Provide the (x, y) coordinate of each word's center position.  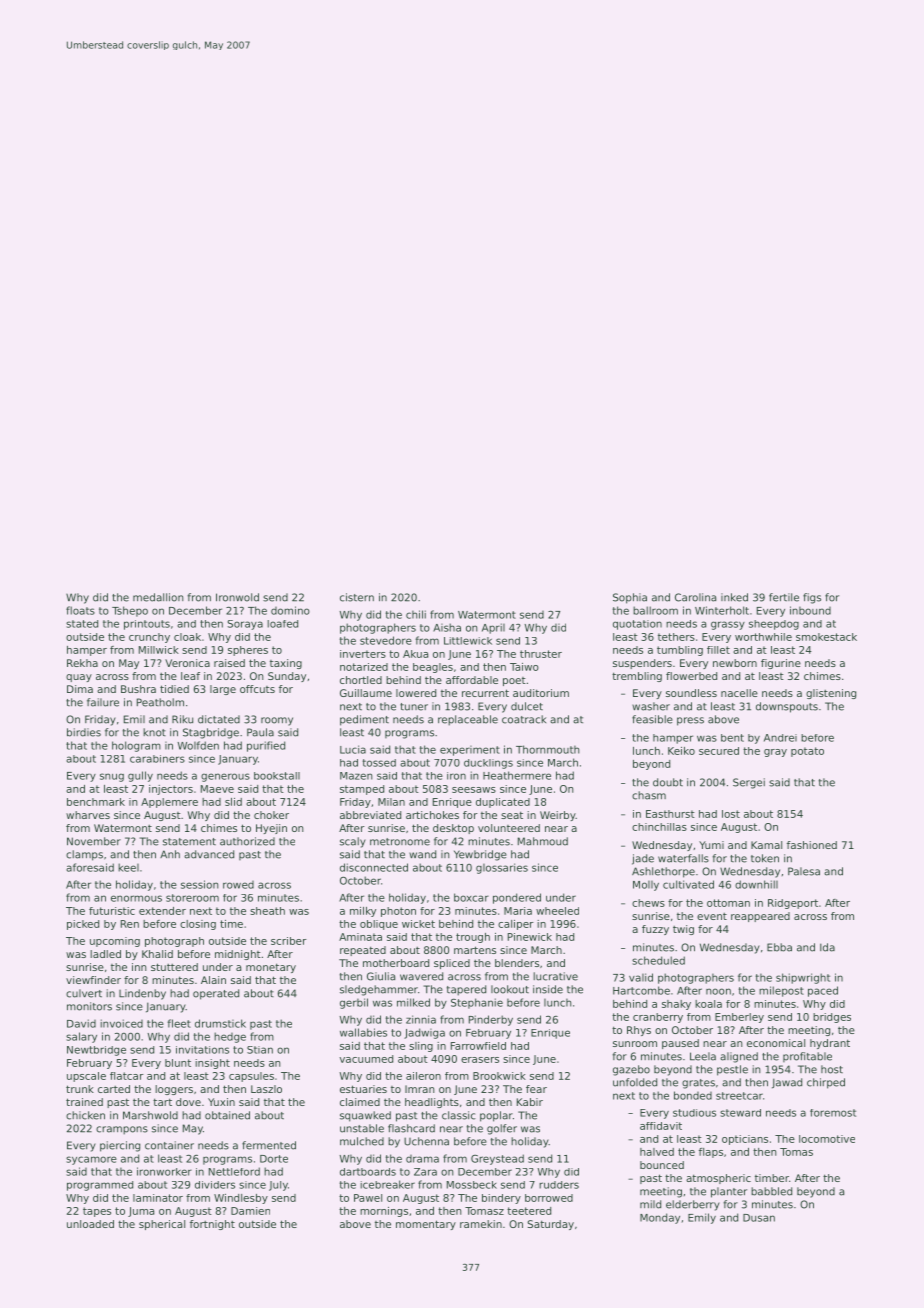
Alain (213, 980)
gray (775, 753)
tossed (379, 763)
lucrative (555, 976)
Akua (415, 654)
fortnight (212, 1225)
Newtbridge (96, 1051)
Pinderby (491, 1020)
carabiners (157, 759)
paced (823, 991)
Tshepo (130, 611)
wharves (88, 815)
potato (807, 752)
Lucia (353, 749)
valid (641, 977)
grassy (728, 625)
